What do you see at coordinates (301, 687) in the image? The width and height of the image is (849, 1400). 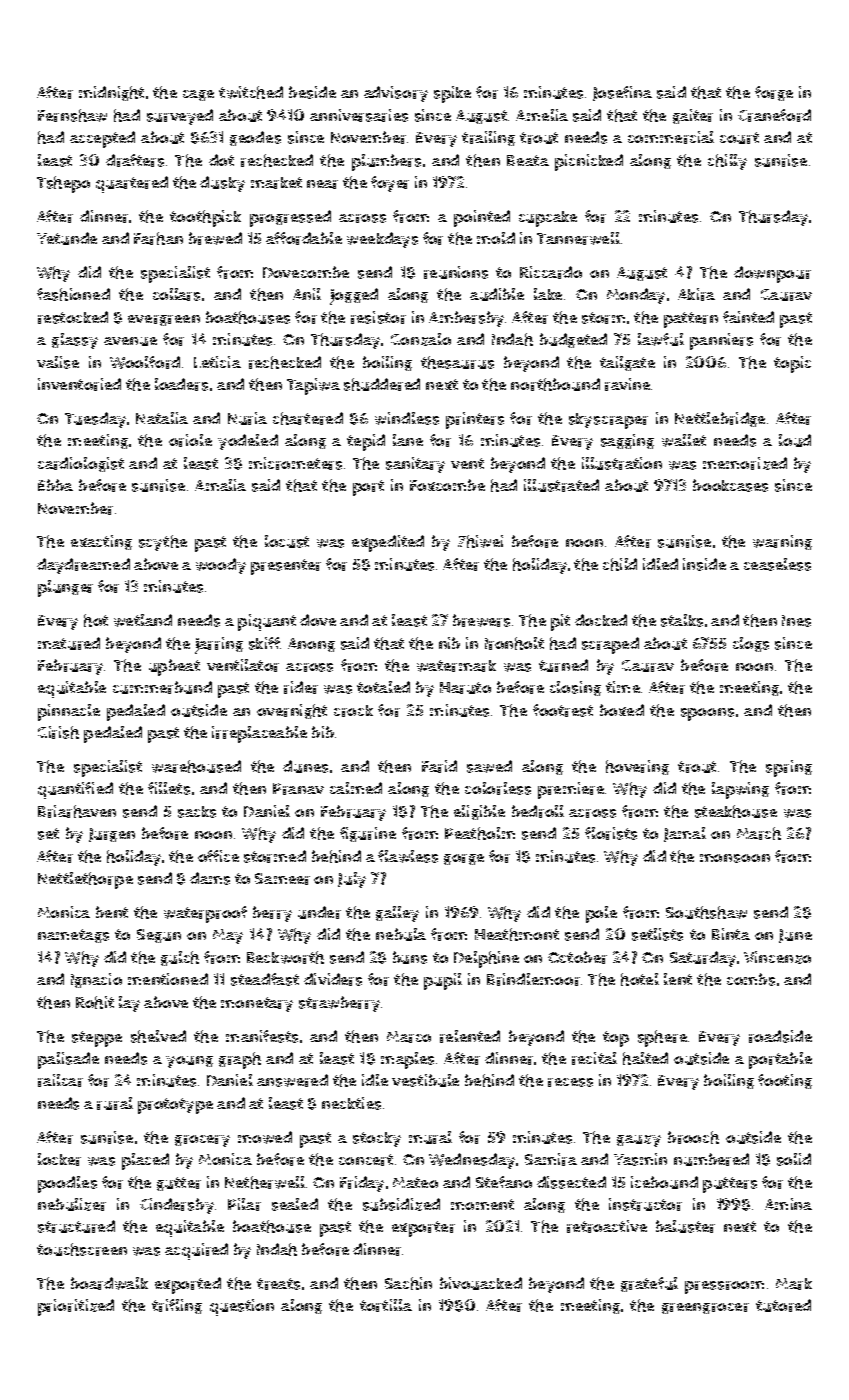 I see `rider` at bounding box center [301, 687].
